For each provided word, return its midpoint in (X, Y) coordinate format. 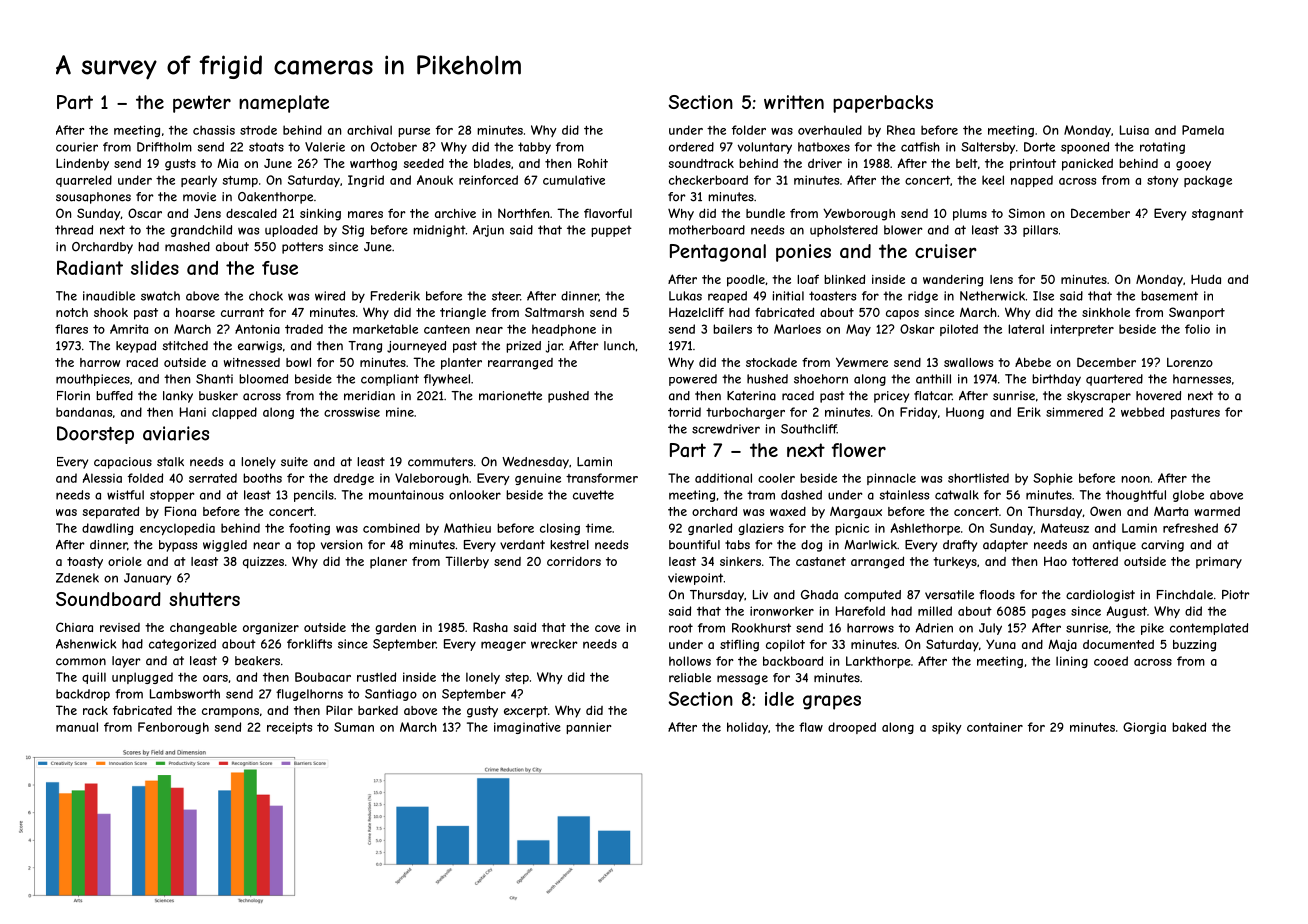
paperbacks (883, 104)
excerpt (526, 712)
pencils (314, 496)
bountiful (694, 545)
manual (77, 727)
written (794, 102)
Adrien (934, 628)
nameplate (284, 104)
